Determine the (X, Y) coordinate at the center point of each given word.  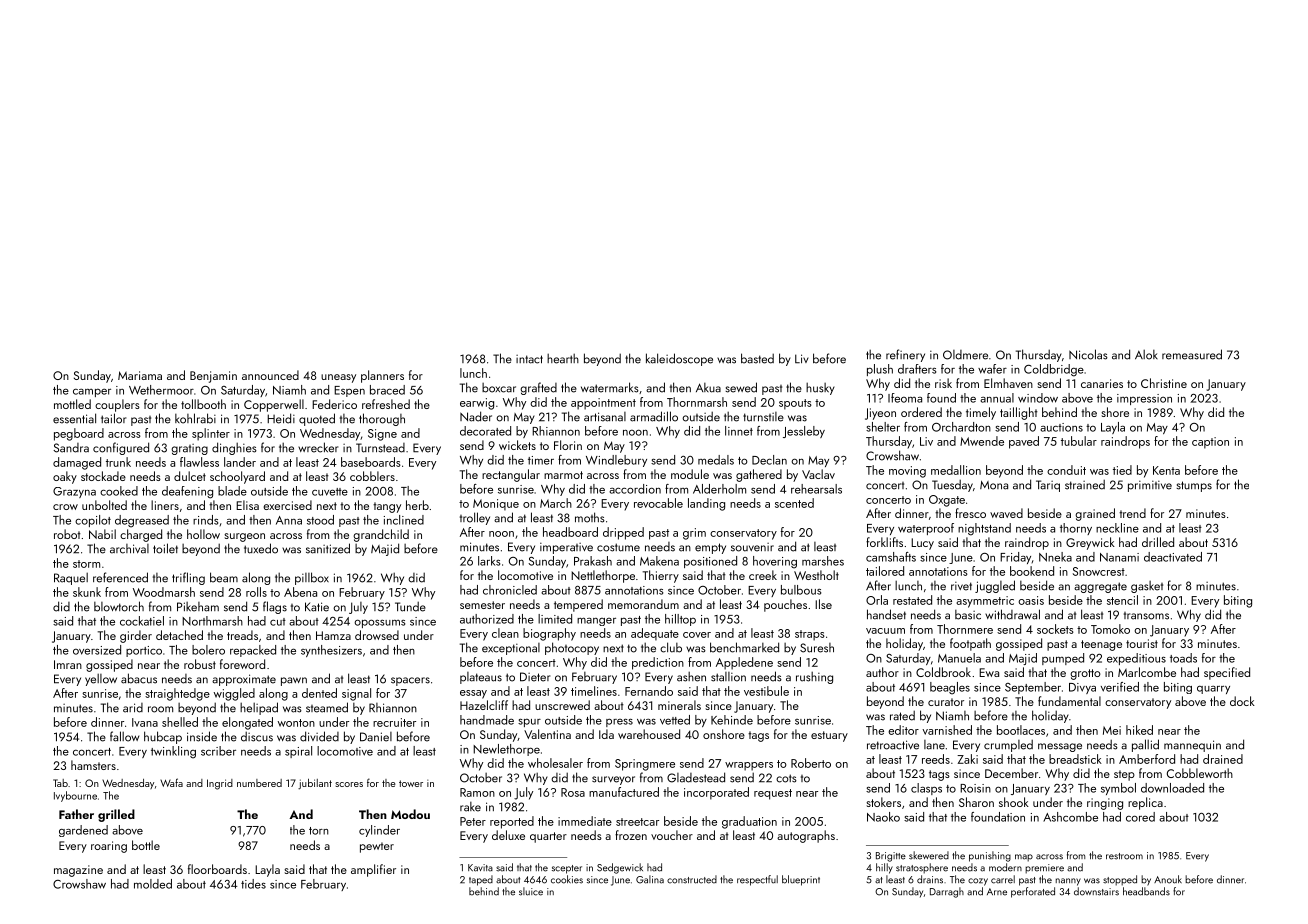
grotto (1085, 674)
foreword (242, 664)
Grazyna (74, 492)
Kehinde (732, 720)
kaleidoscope (679, 359)
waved (1006, 513)
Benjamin (213, 377)
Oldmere (965, 355)
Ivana (145, 722)
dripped (623, 533)
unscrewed (562, 705)
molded (153, 884)
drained (1223, 759)
